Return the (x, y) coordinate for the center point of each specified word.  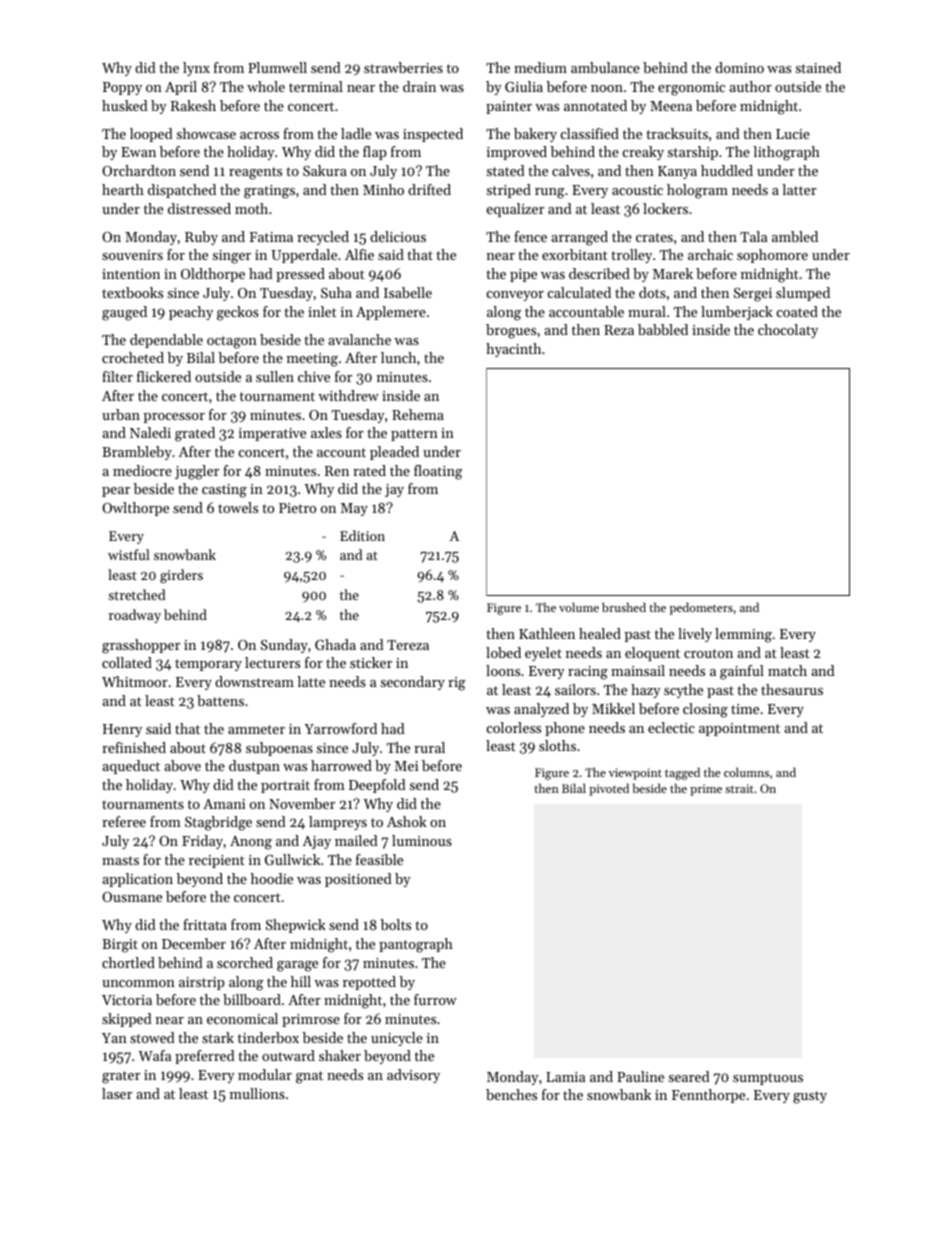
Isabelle (408, 292)
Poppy (122, 88)
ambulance (605, 67)
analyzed (541, 710)
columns (746, 772)
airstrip (202, 983)
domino (739, 67)
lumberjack (737, 313)
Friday (203, 842)
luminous (422, 840)
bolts (396, 924)
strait (739, 788)
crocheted (133, 357)
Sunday (284, 646)
